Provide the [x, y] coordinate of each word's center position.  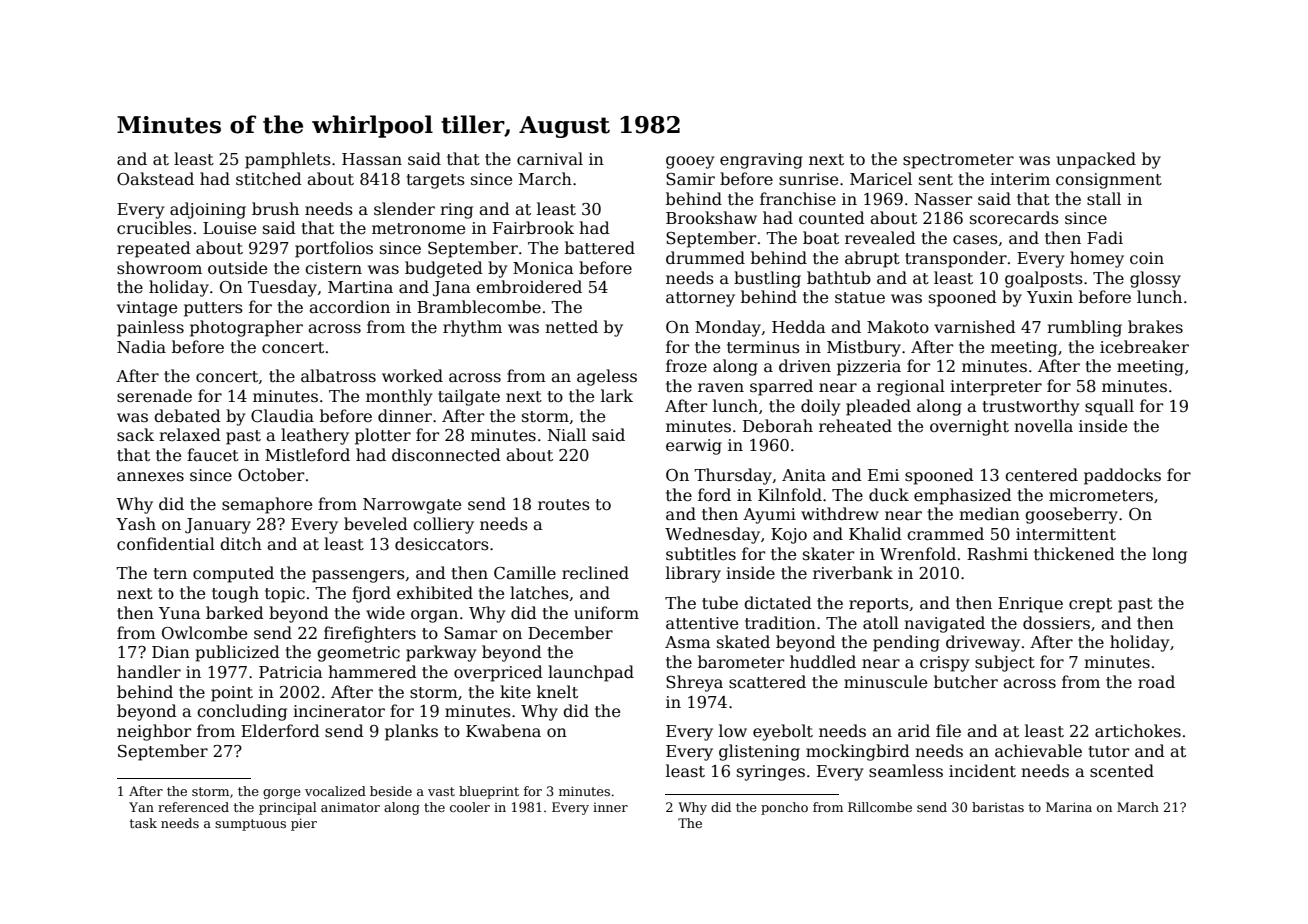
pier [304, 824]
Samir [690, 179]
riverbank [853, 573]
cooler [470, 807]
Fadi [1105, 237]
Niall [567, 434]
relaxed [190, 435]
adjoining [208, 210]
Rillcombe [880, 807]
